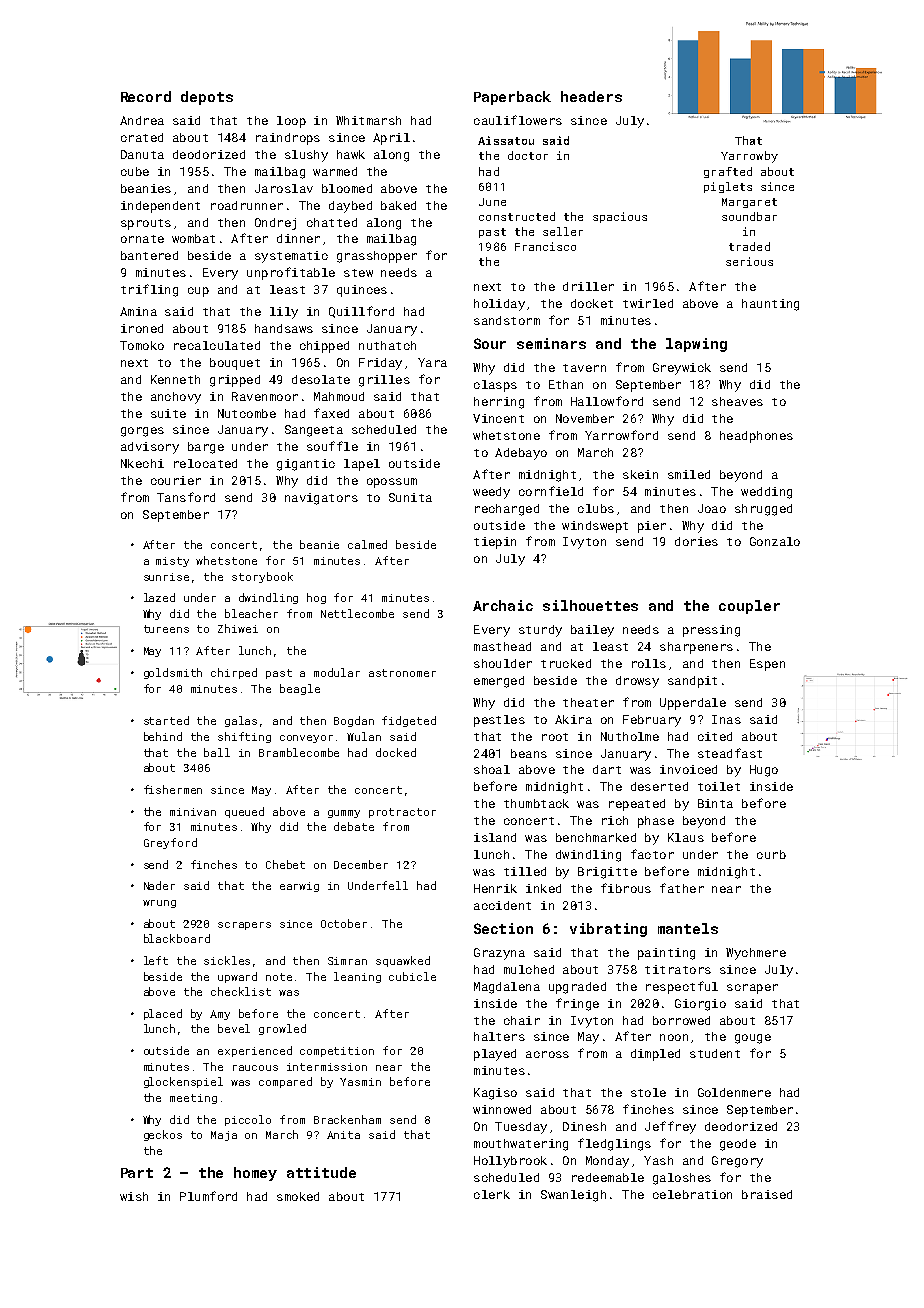 The image size is (924, 1308). What do you see at coordinates (775, 541) in the document?
I see `Gonzalo` at bounding box center [775, 541].
